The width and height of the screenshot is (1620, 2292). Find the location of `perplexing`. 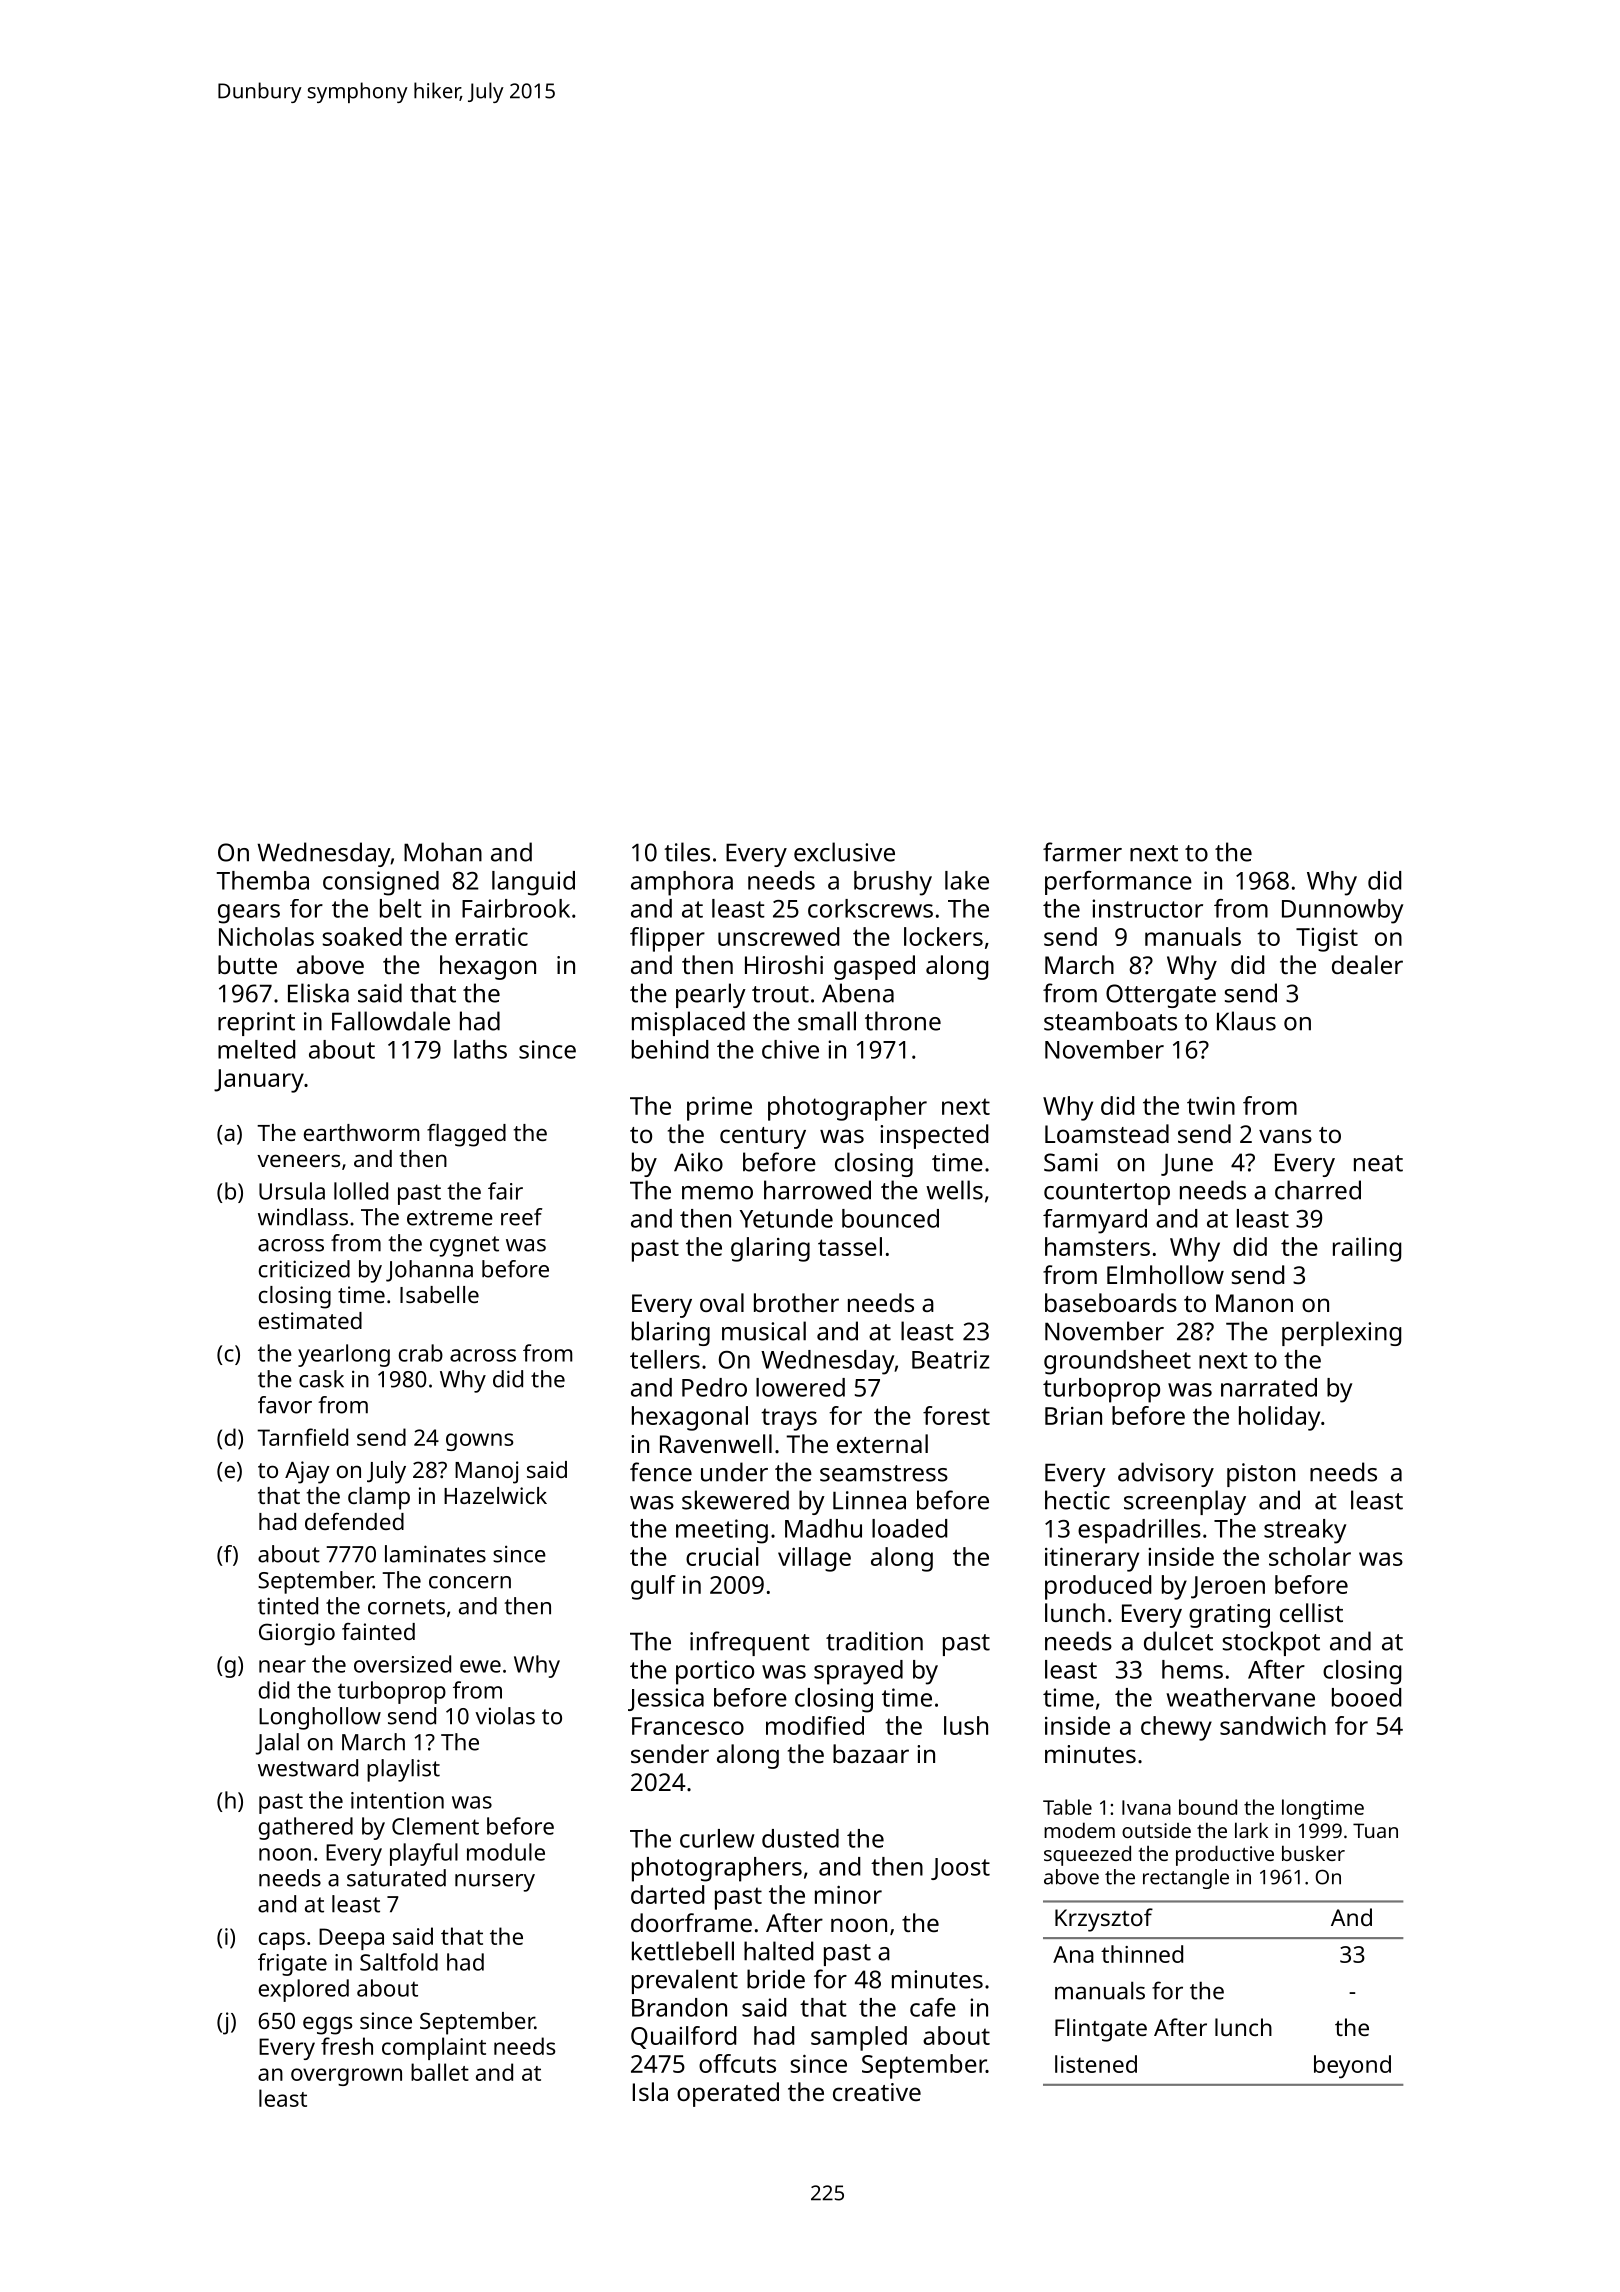

perplexing is located at coordinates (1341, 1333).
